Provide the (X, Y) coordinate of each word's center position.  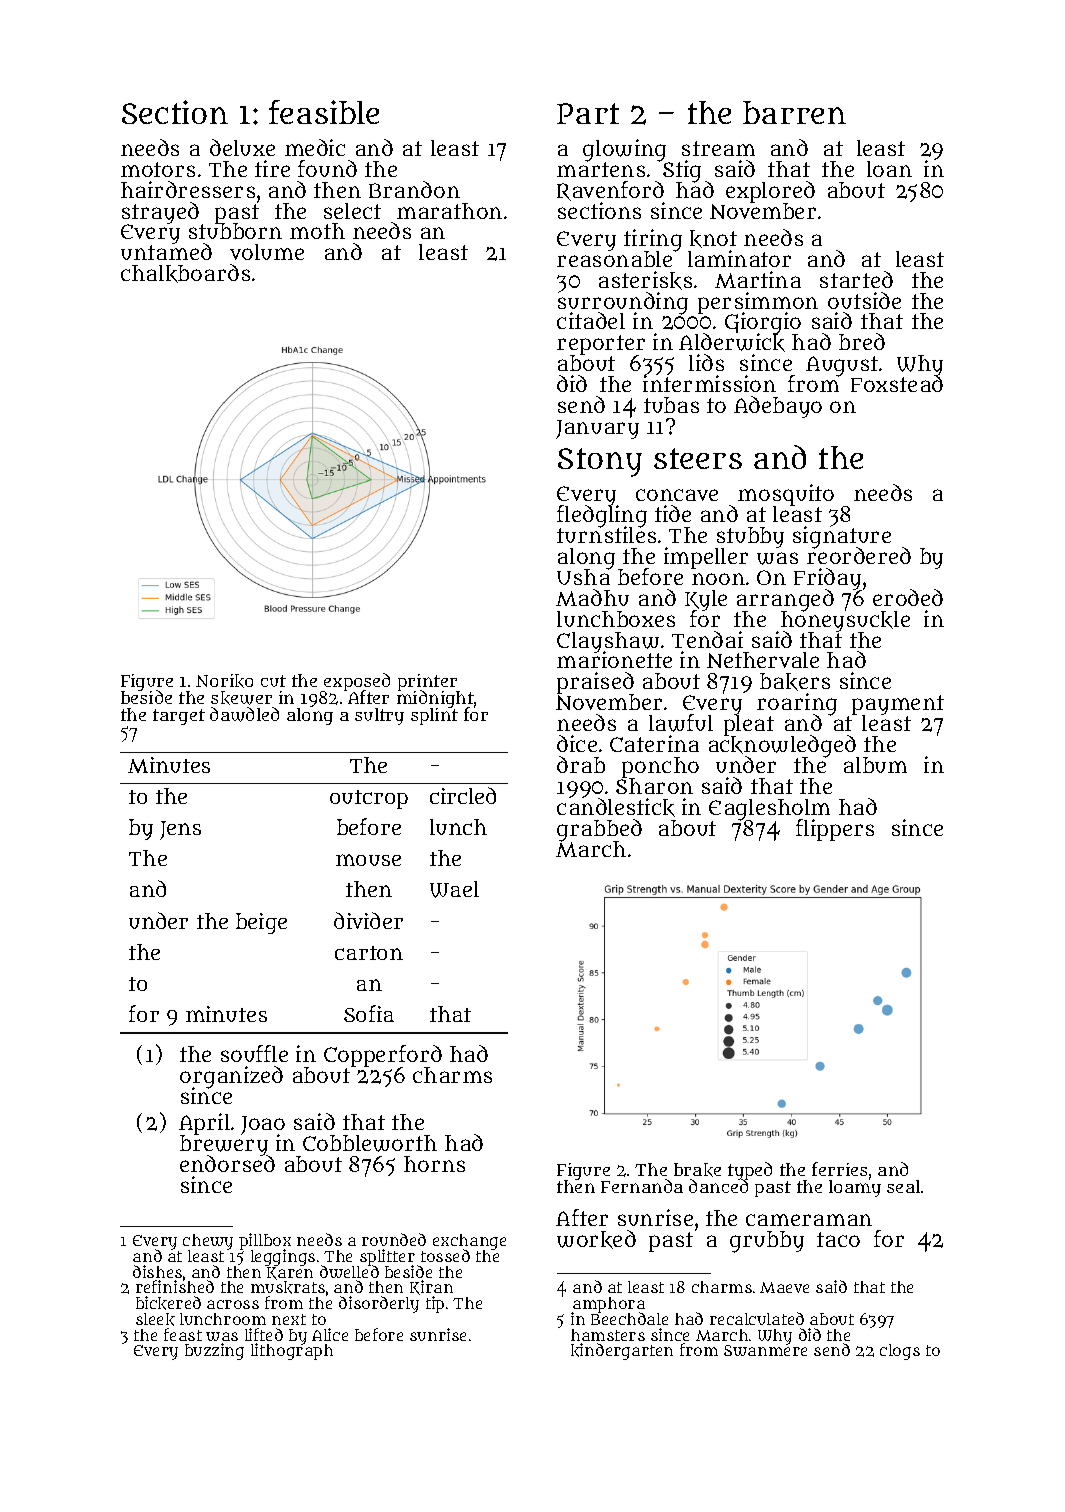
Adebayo (778, 407)
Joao (263, 1125)
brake (697, 1170)
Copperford (383, 1056)
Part (588, 113)
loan (889, 169)
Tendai (707, 639)
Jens (180, 830)
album (875, 765)
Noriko (224, 681)
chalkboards (185, 273)
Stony (600, 462)
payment (898, 705)
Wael (454, 889)
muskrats (288, 1287)
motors (158, 169)
